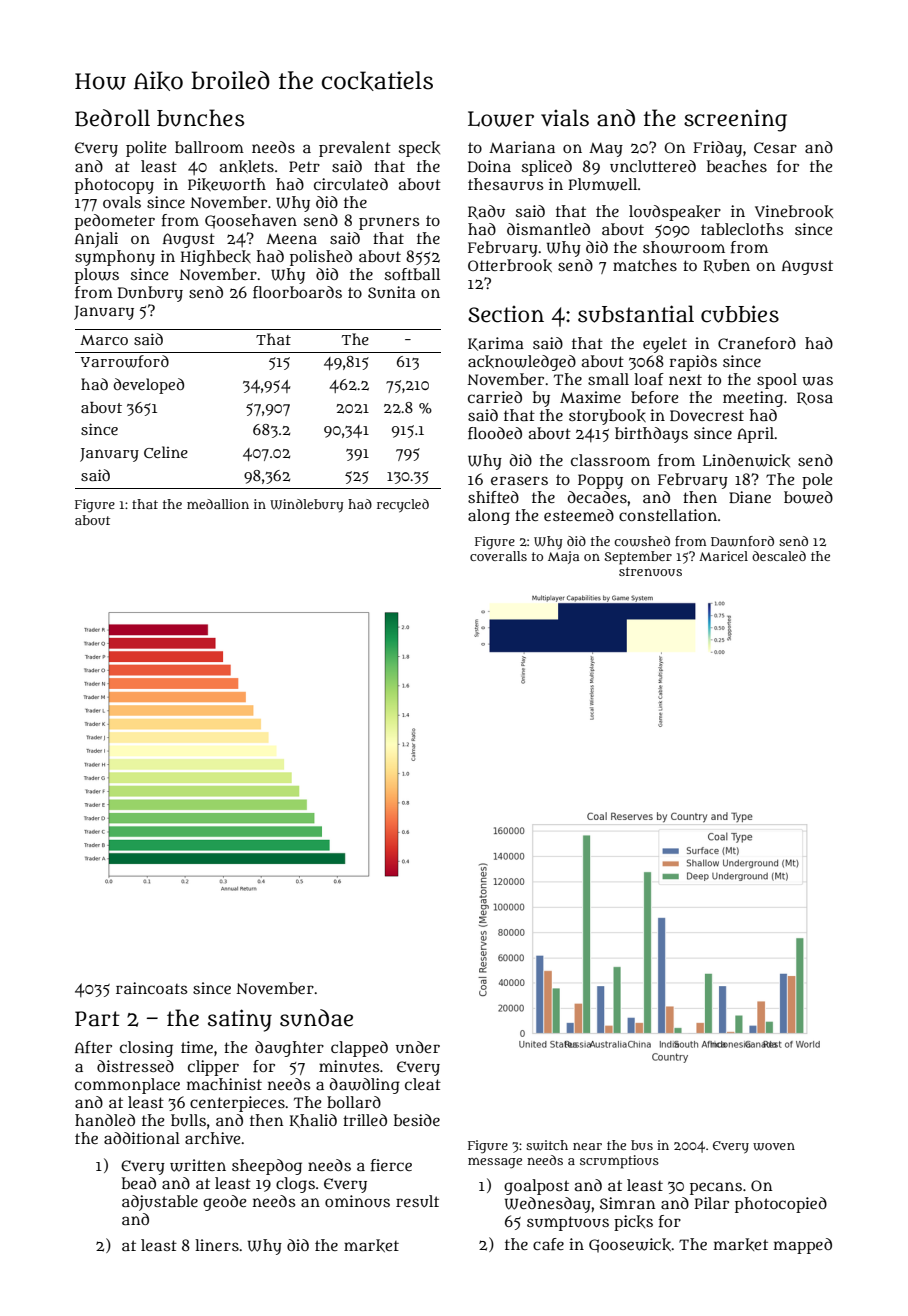 This document has height=1316, width=908. What do you see at coordinates (716, 1188) in the document?
I see `pecans` at bounding box center [716, 1188].
